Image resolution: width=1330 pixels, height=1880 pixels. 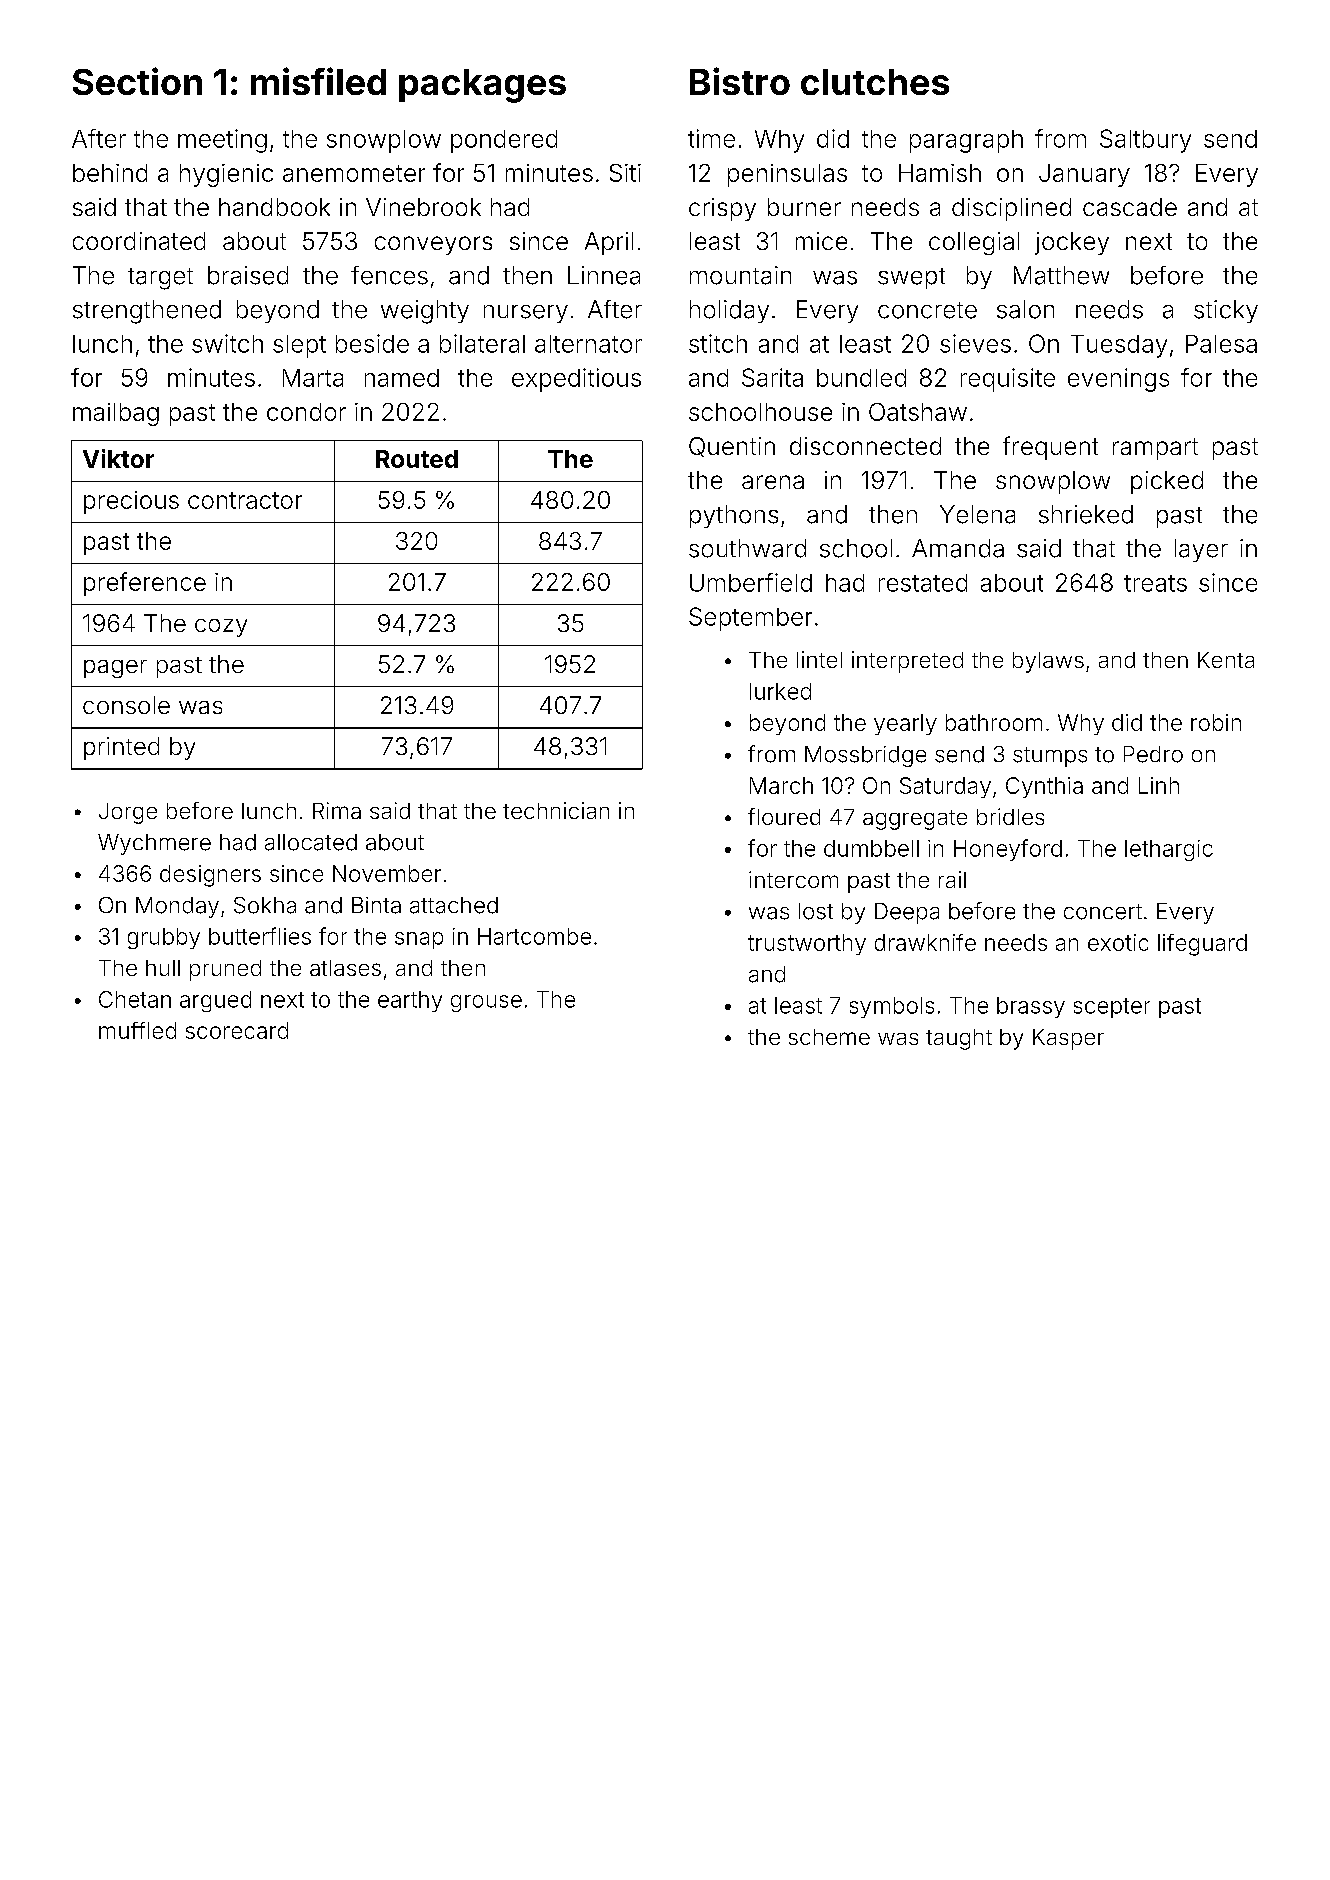 I want to click on misfiled, so click(x=318, y=81).
